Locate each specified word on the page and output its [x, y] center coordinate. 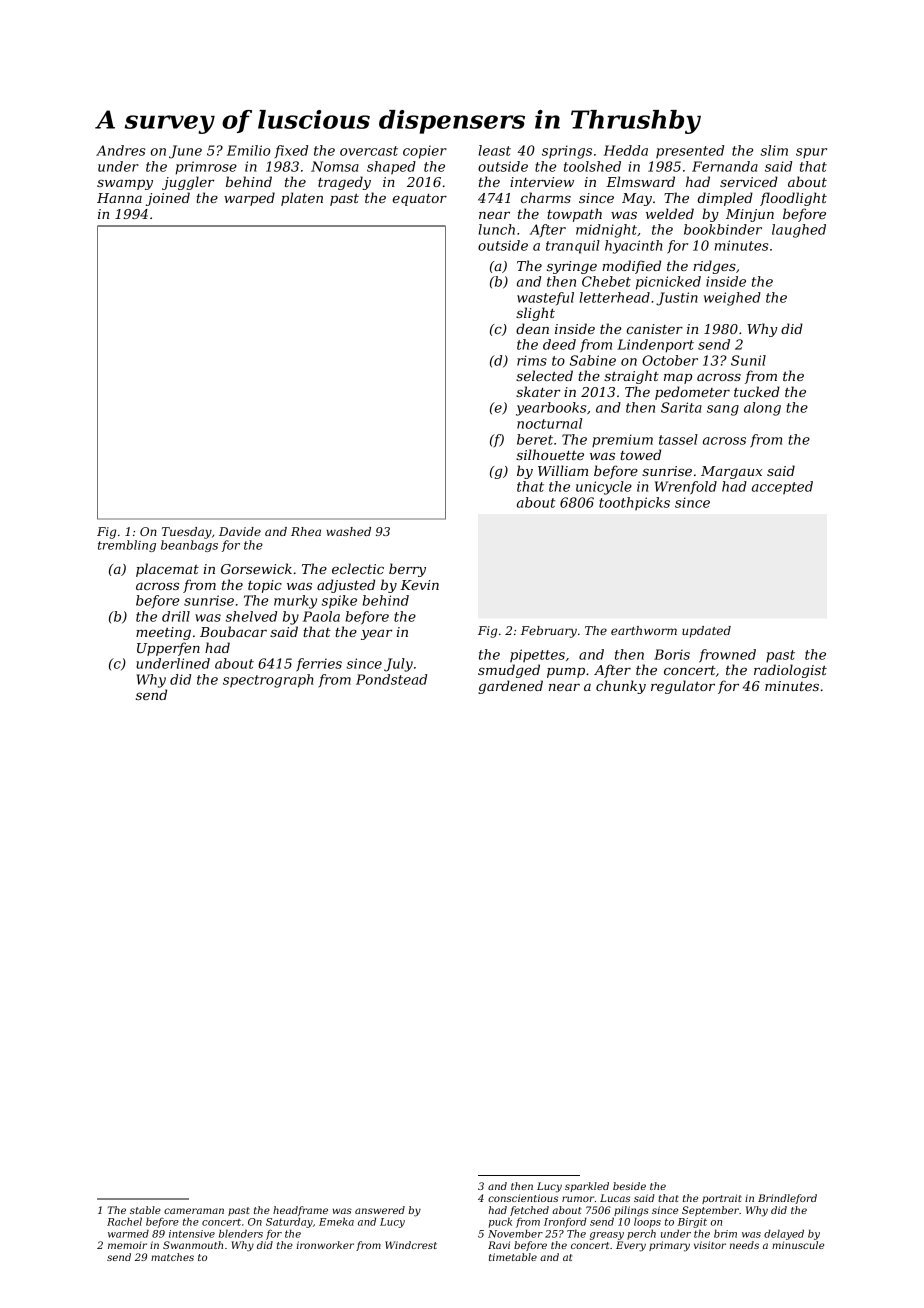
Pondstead [391, 679]
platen [302, 199]
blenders [241, 1233]
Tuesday [187, 533]
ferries [319, 665]
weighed [732, 299]
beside [629, 1186]
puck [500, 1222]
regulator [683, 687]
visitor [710, 1245]
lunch [496, 229]
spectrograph [268, 681]
